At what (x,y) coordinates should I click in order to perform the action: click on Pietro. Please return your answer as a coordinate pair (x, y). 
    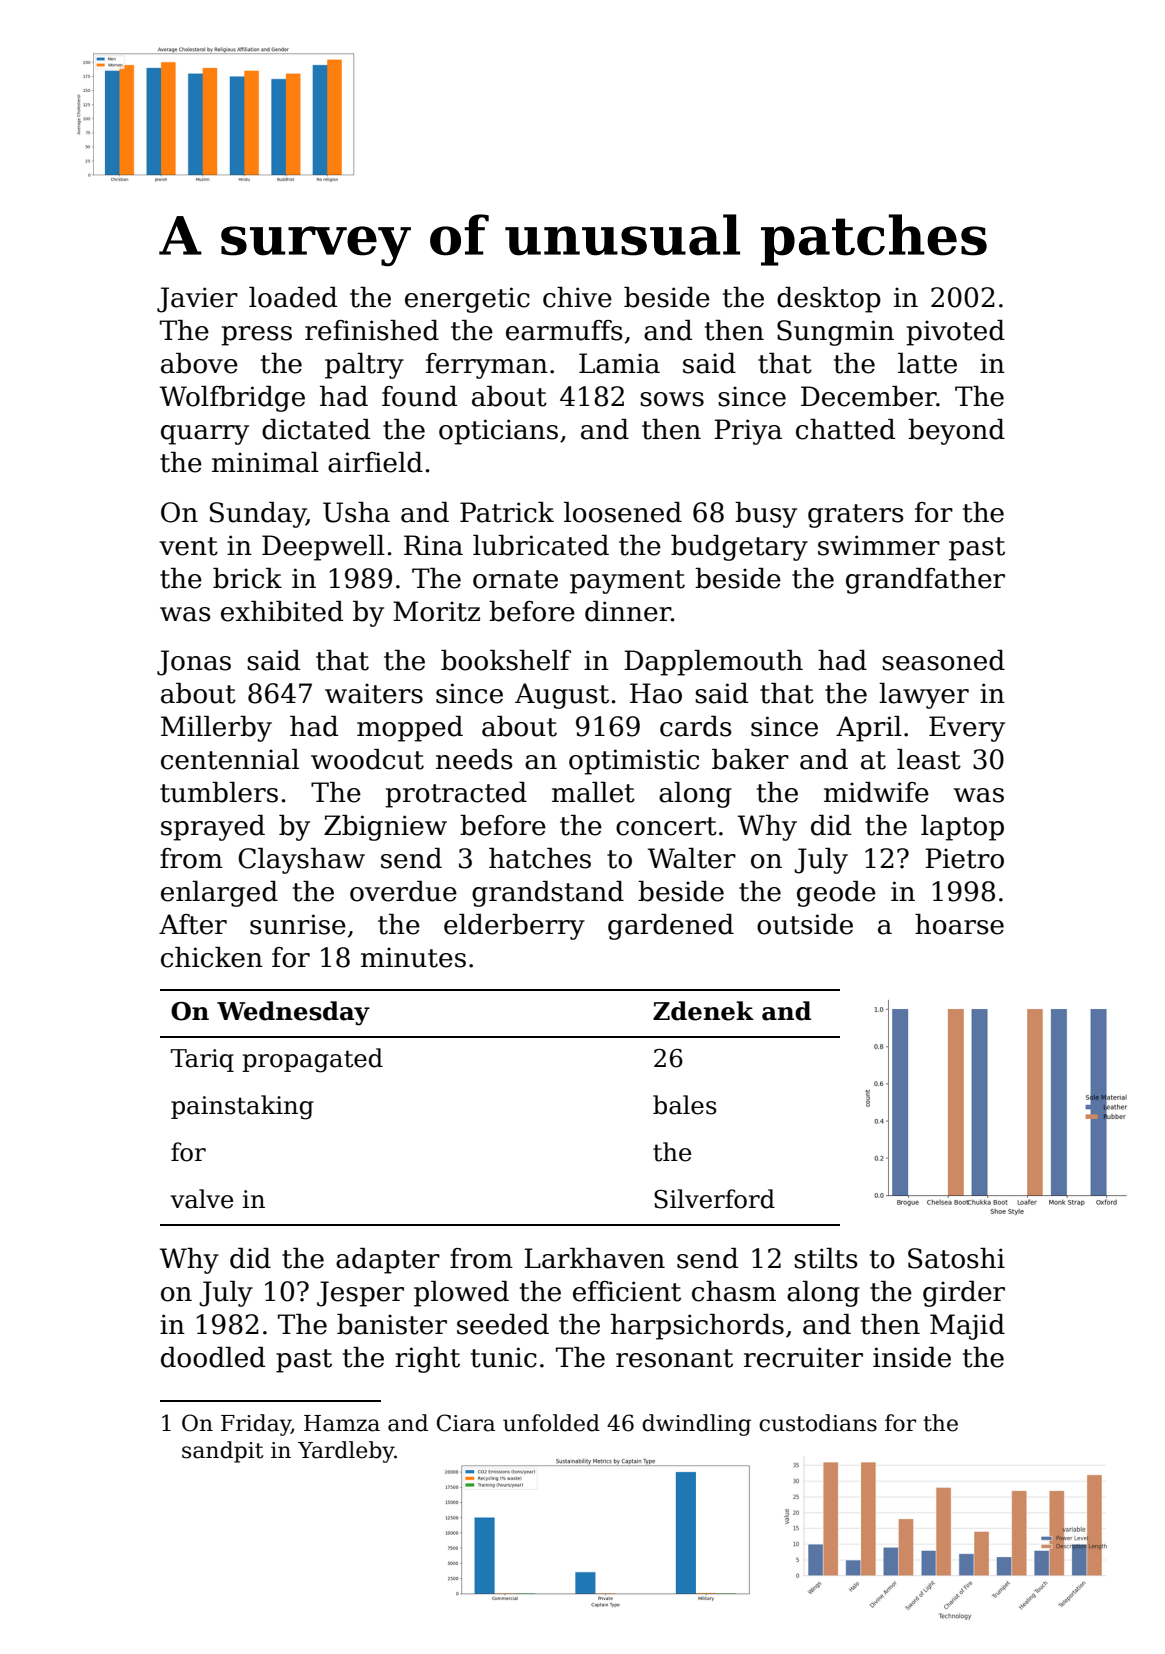
    Looking at the image, I should click on (964, 858).
